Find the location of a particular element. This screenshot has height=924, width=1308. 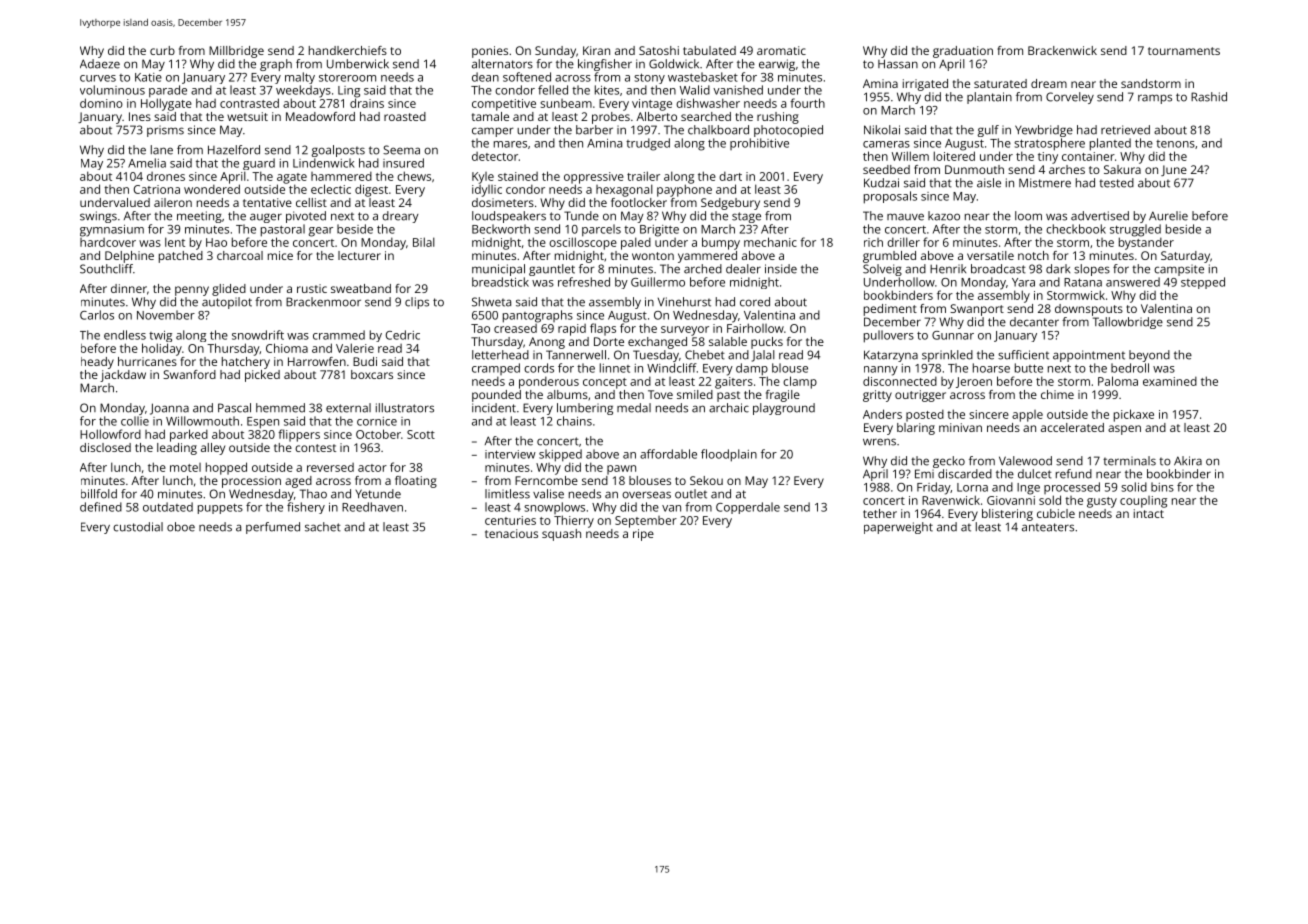

perfumed is located at coordinates (273, 528).
